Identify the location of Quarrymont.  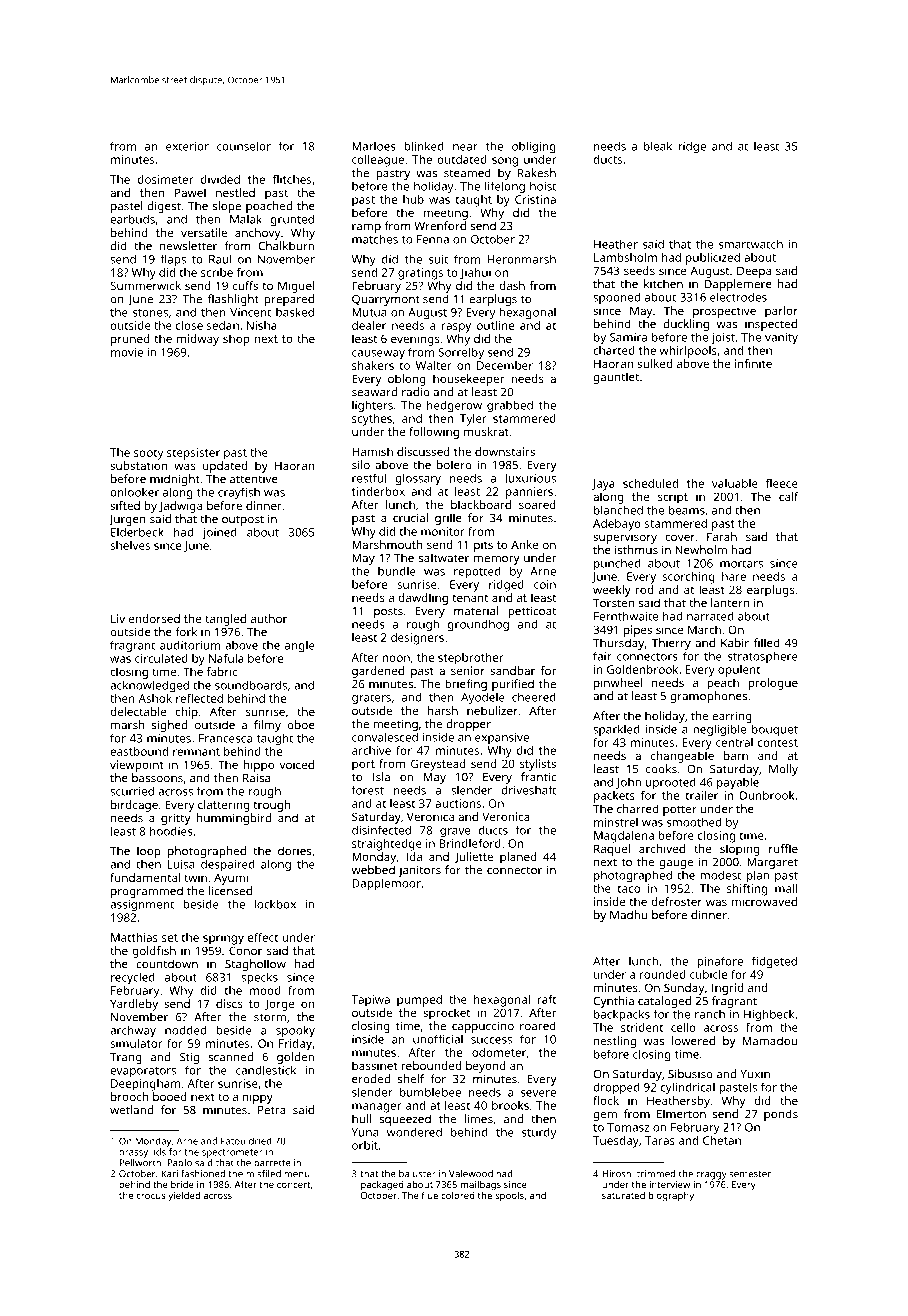
(386, 300).
